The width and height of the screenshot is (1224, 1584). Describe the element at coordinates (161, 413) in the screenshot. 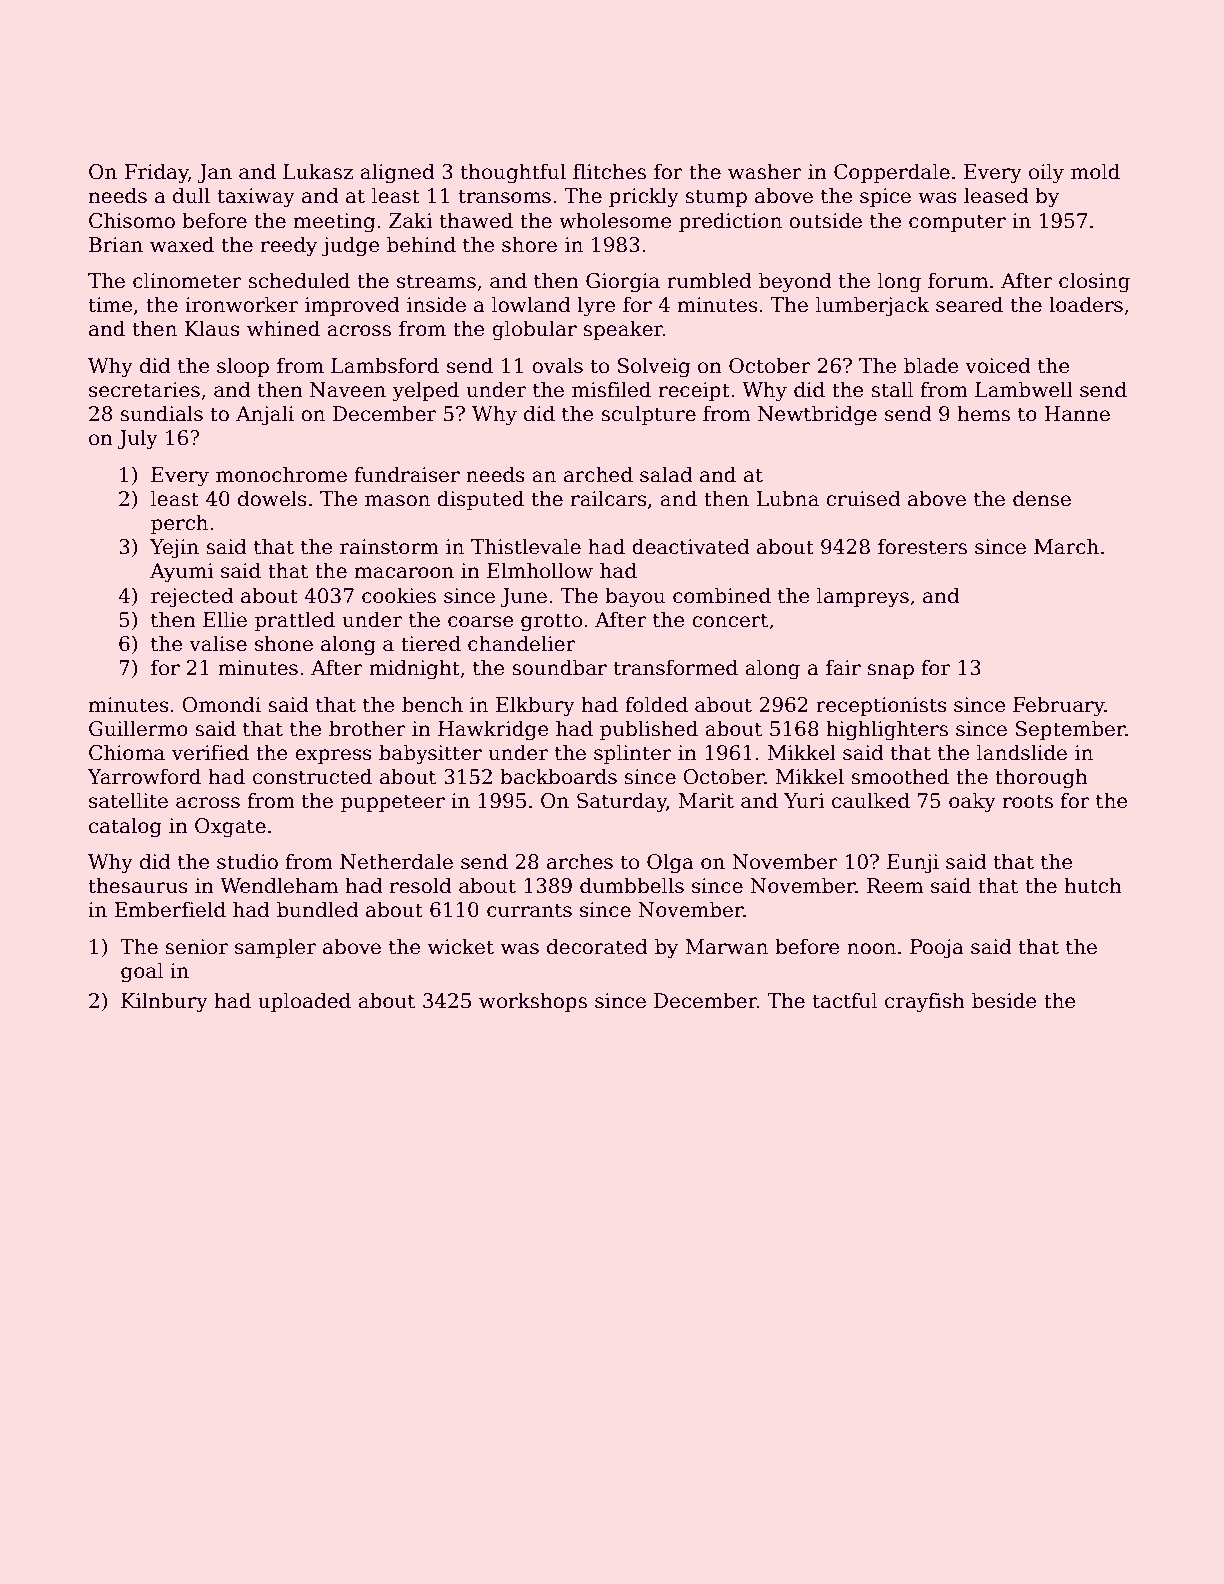

I see `sundials` at that location.
